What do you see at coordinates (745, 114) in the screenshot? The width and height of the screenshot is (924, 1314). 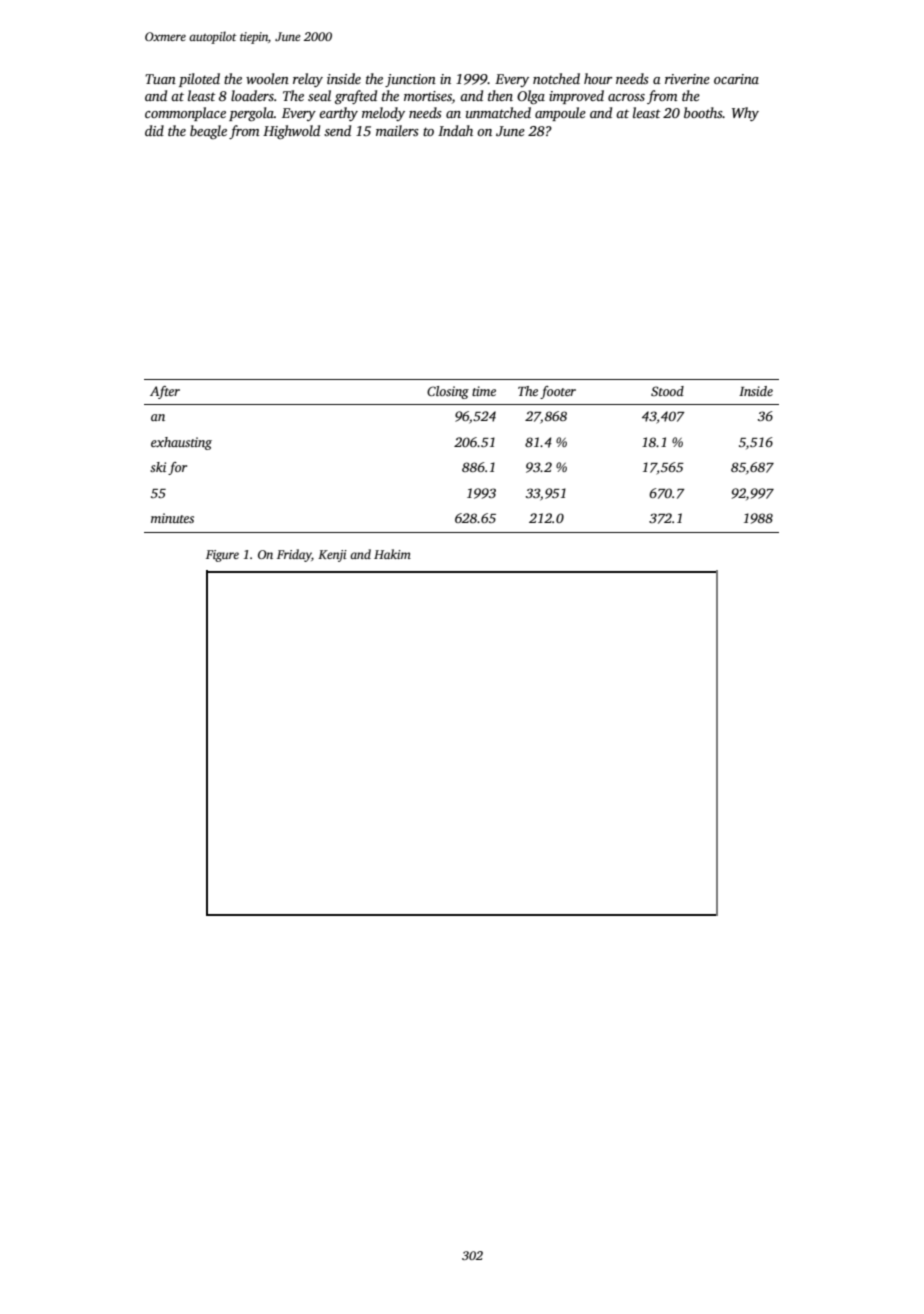 I see `Why` at bounding box center [745, 114].
